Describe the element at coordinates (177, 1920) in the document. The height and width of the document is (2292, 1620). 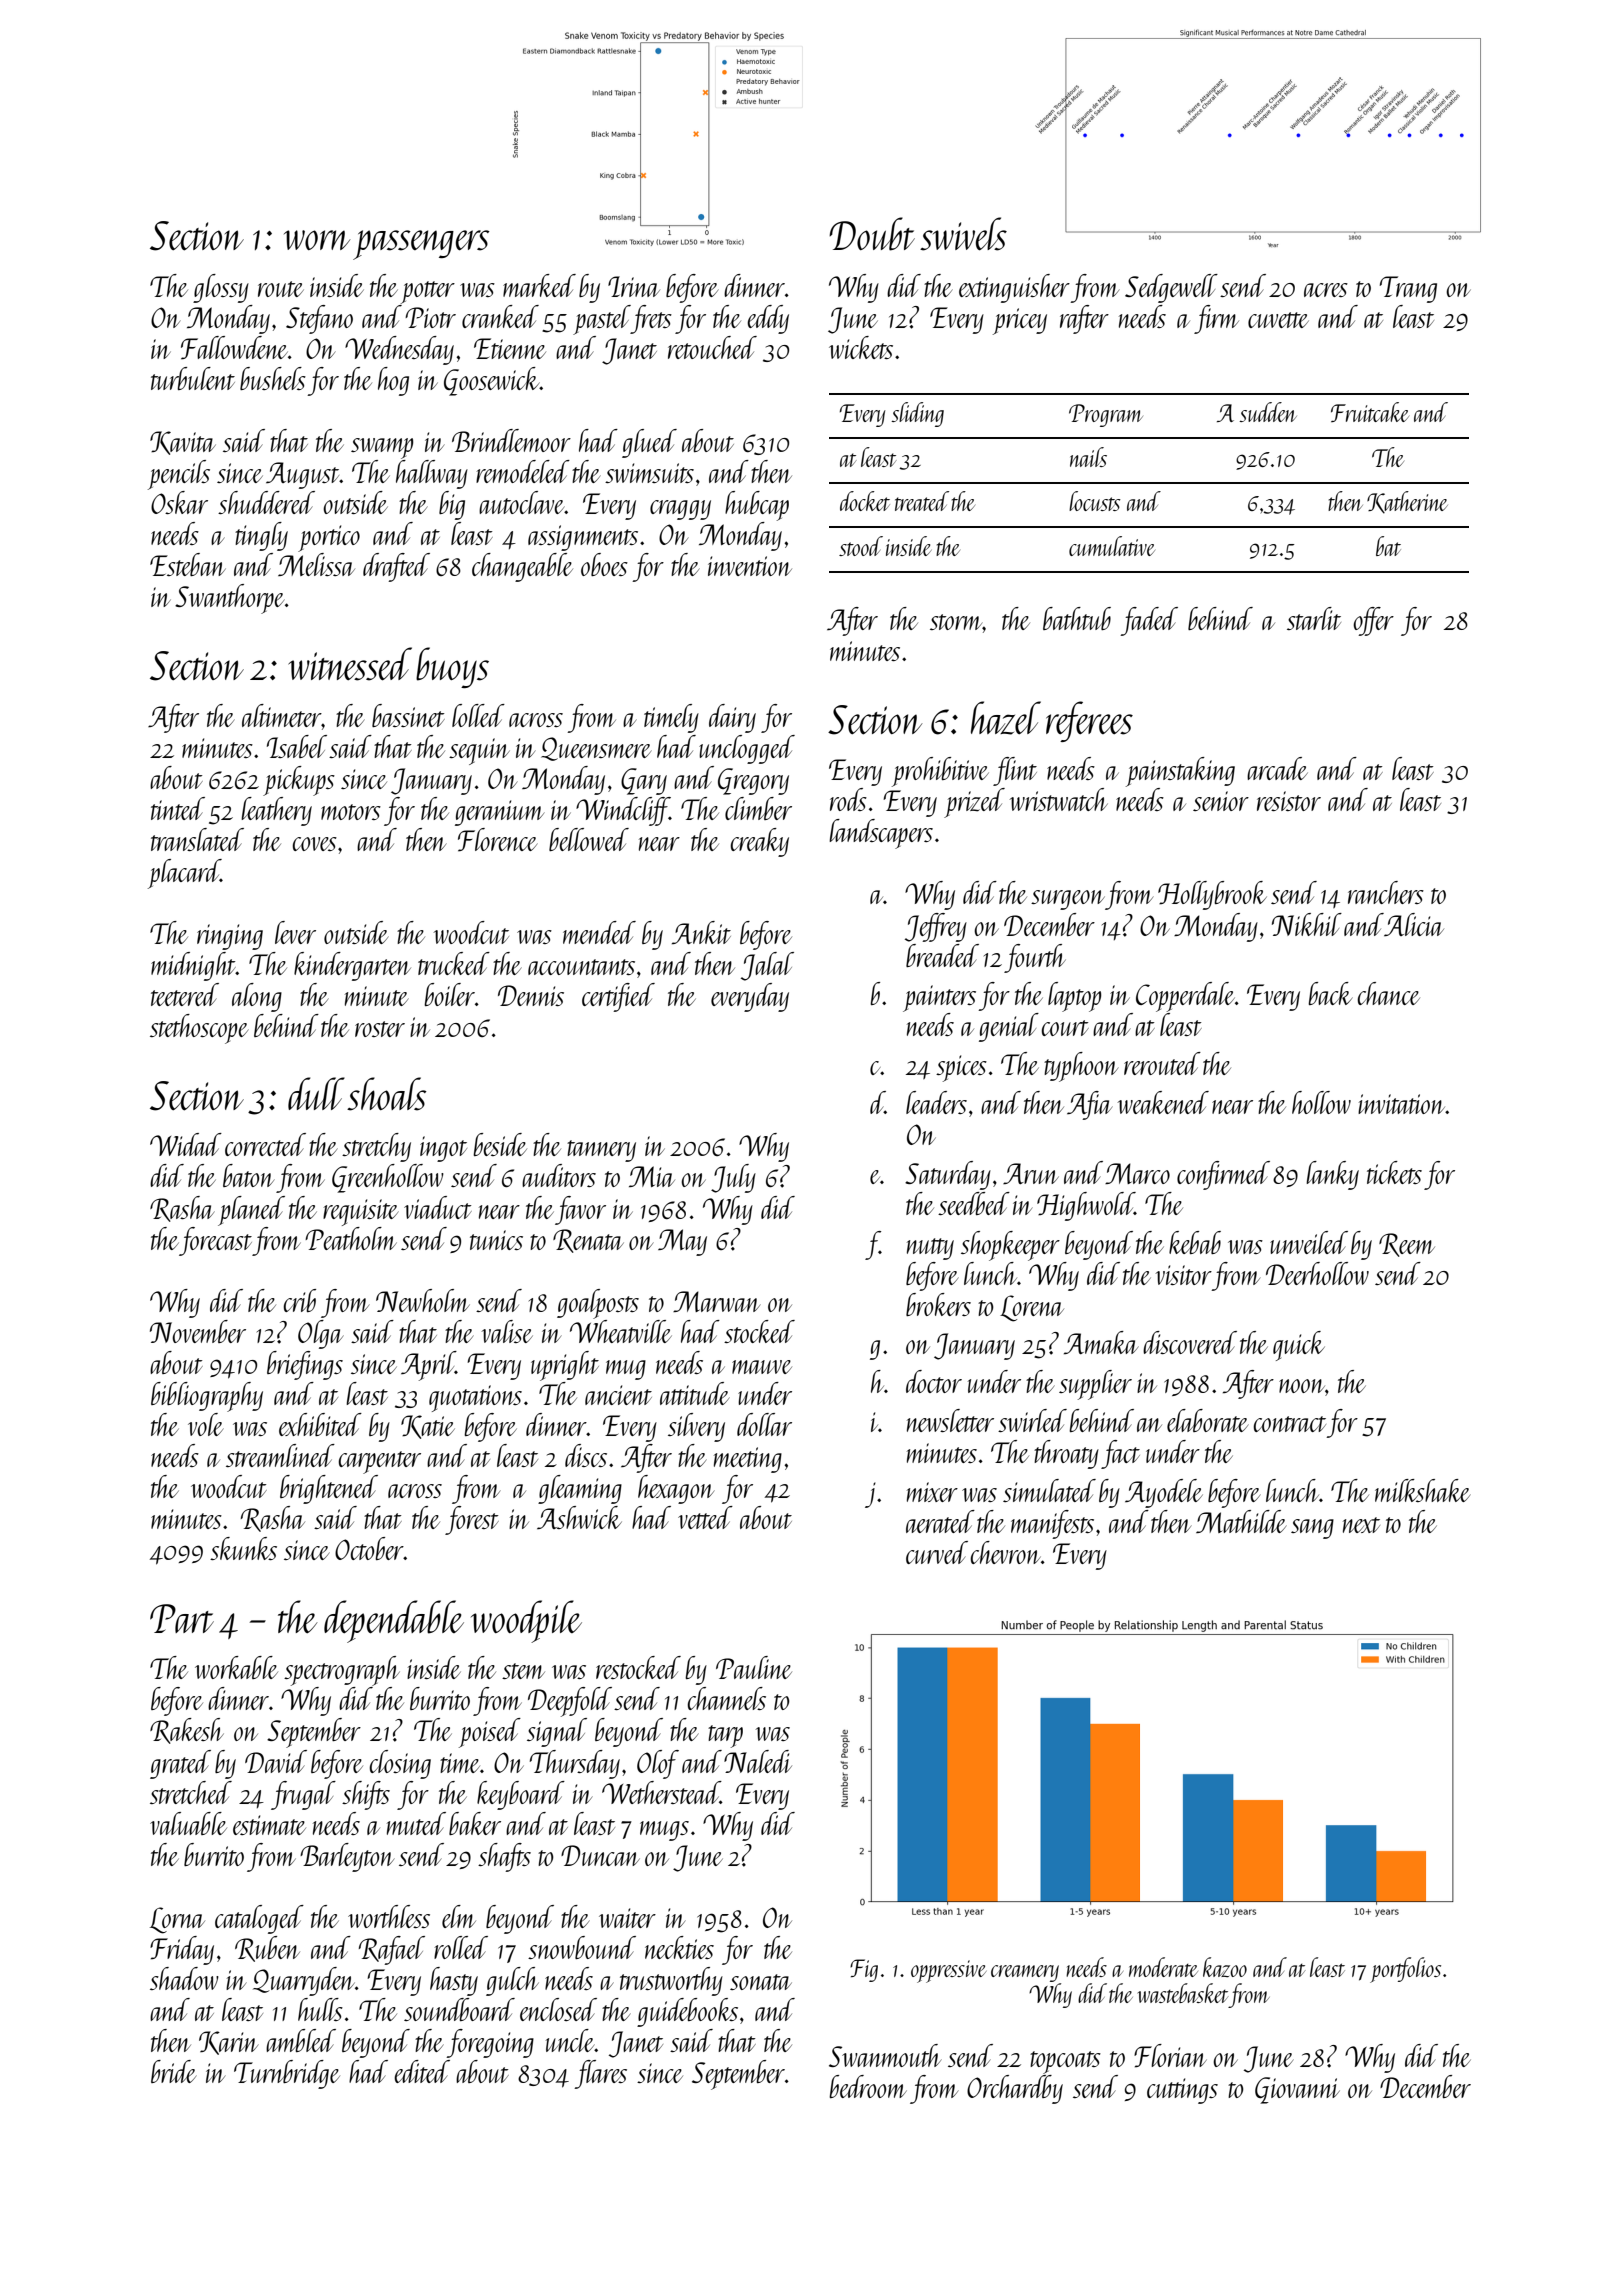
I see `Lorna` at that location.
